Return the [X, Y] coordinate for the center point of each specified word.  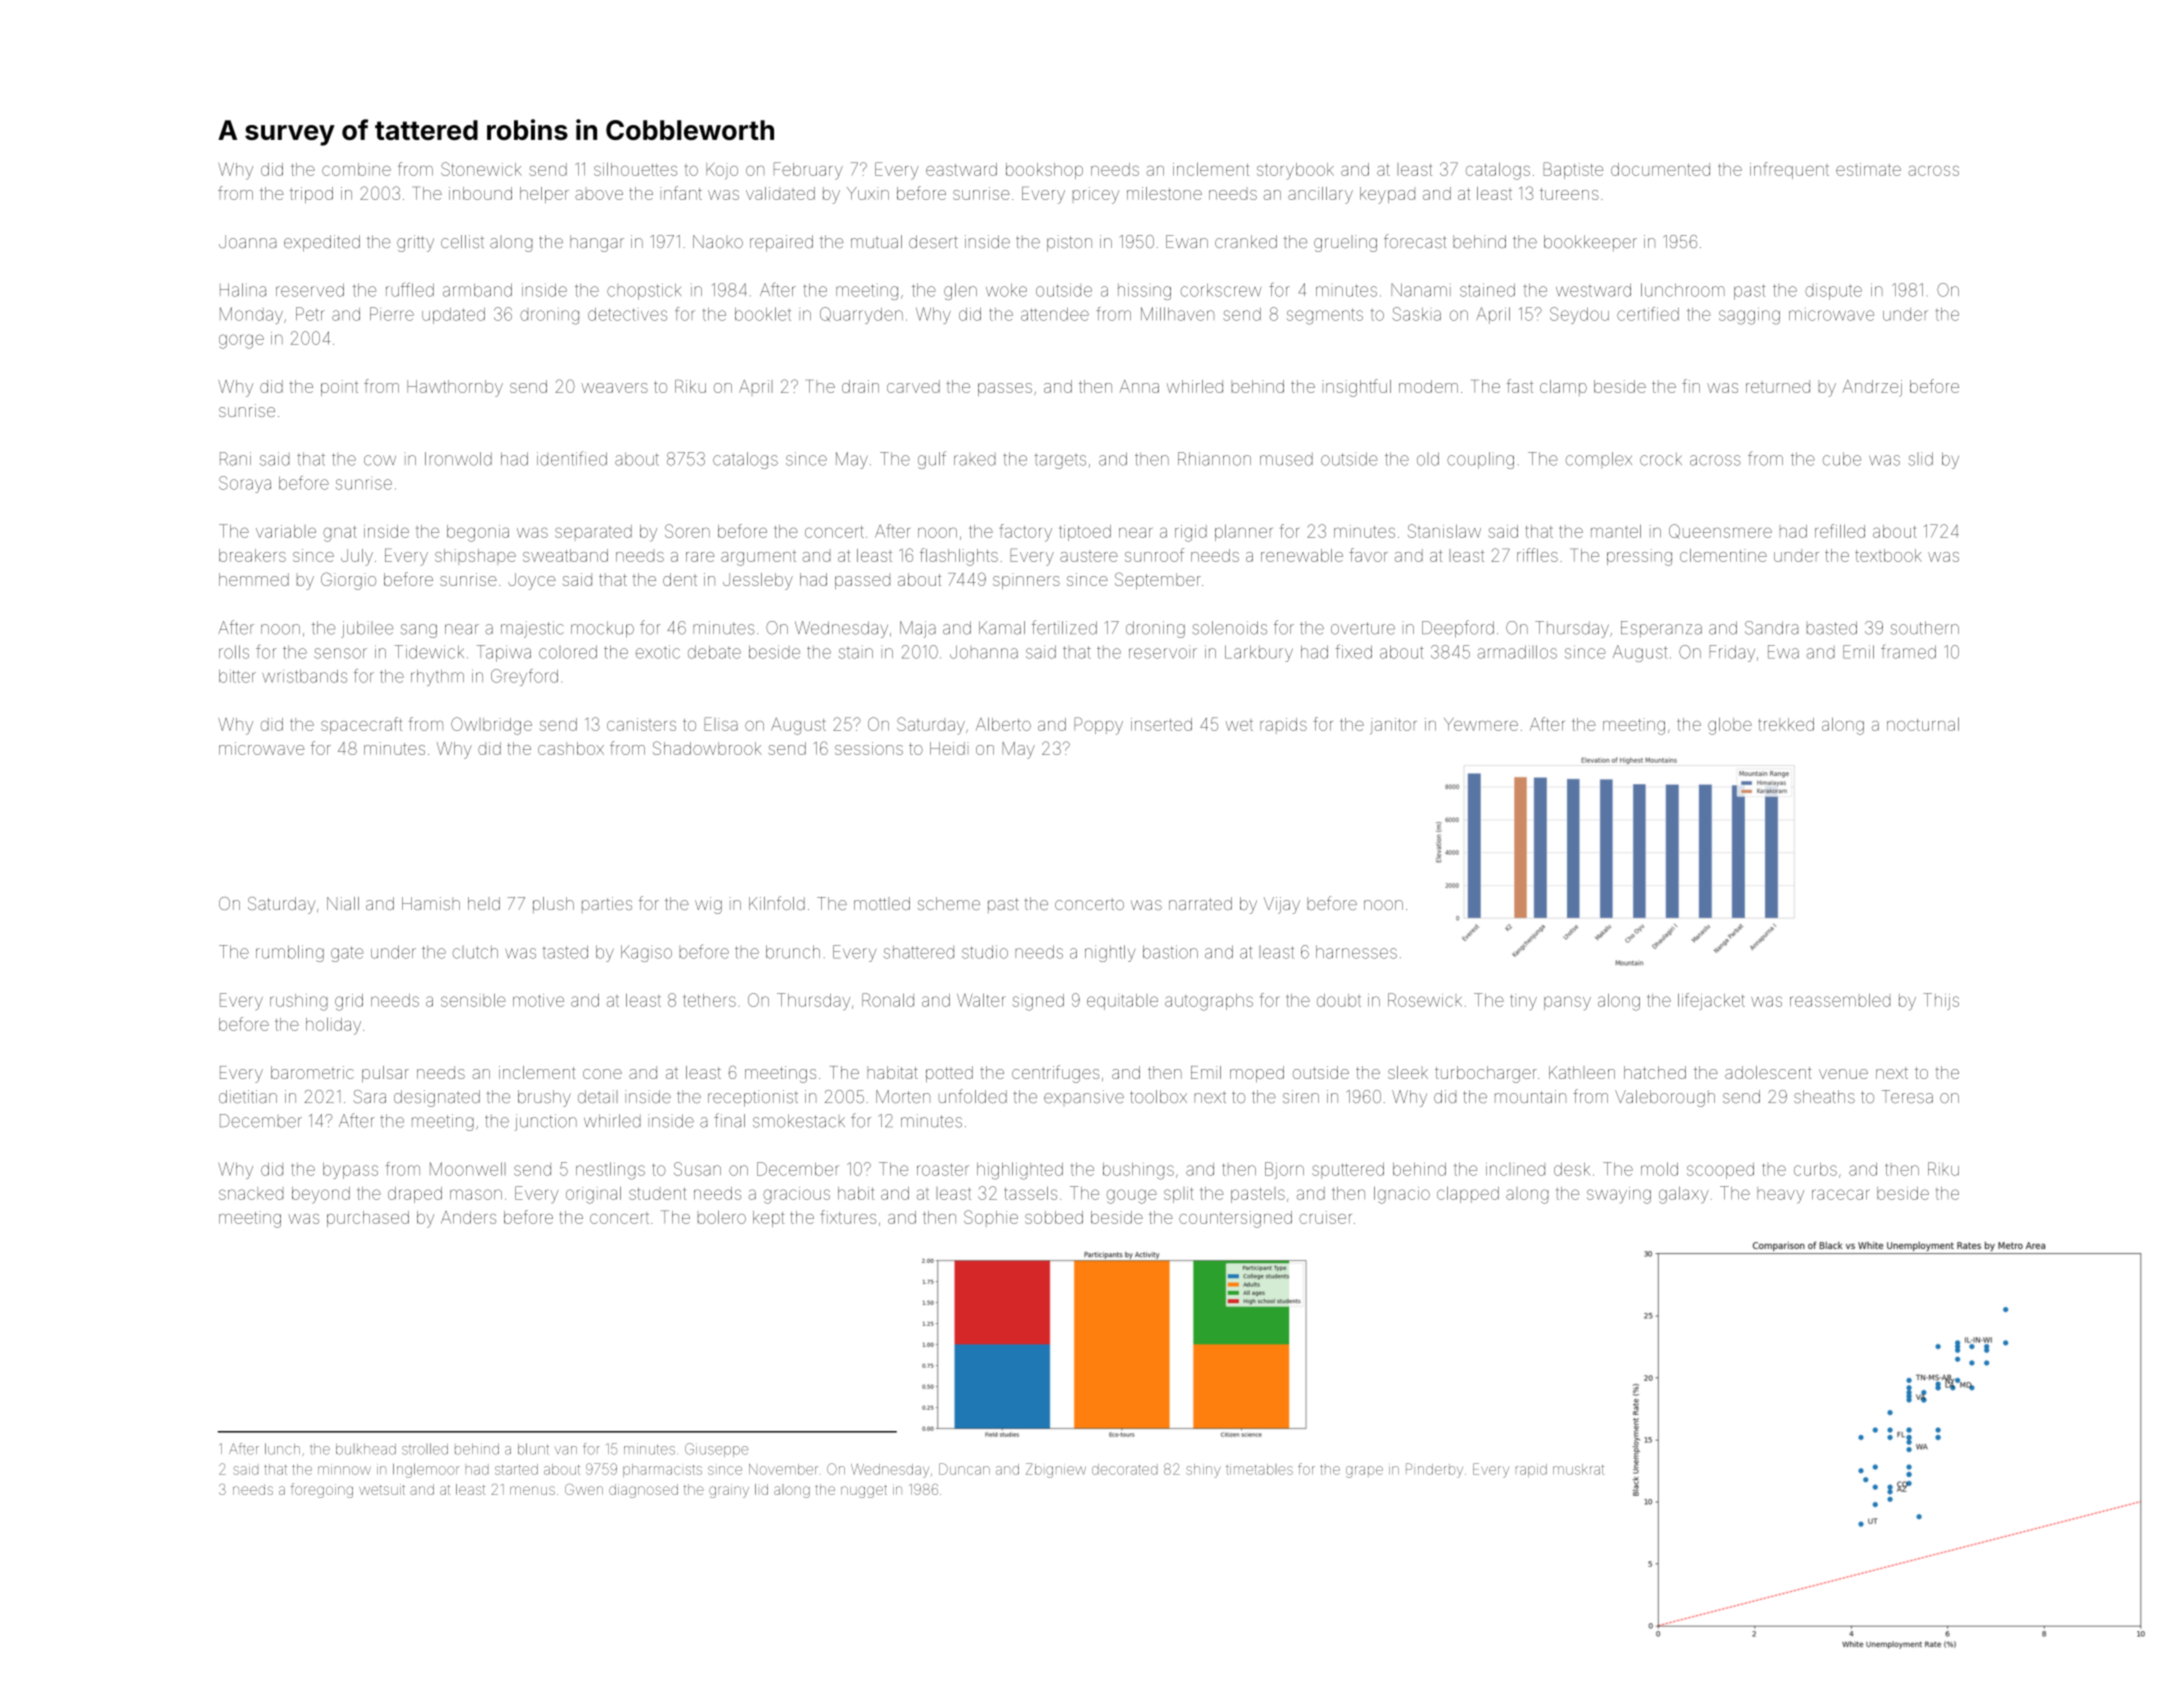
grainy [729, 1491]
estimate [1868, 169]
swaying [1619, 1195]
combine [356, 169]
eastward [961, 169]
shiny [1203, 1471]
